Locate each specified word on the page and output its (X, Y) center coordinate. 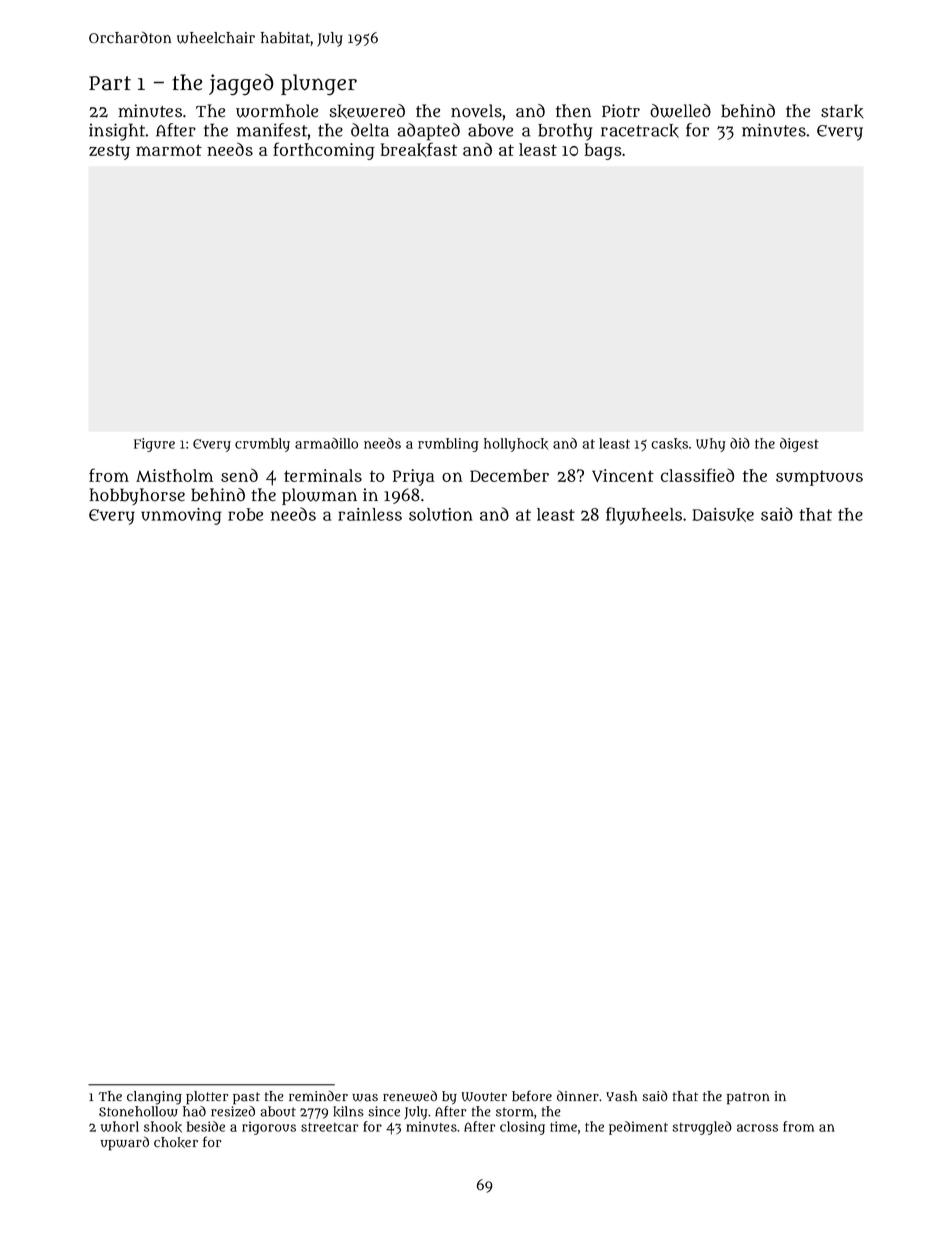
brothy (565, 132)
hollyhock (516, 445)
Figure (154, 445)
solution (441, 514)
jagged (241, 85)
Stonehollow (138, 1111)
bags (603, 151)
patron (748, 1098)
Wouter (484, 1097)
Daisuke (723, 515)
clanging (154, 1098)
